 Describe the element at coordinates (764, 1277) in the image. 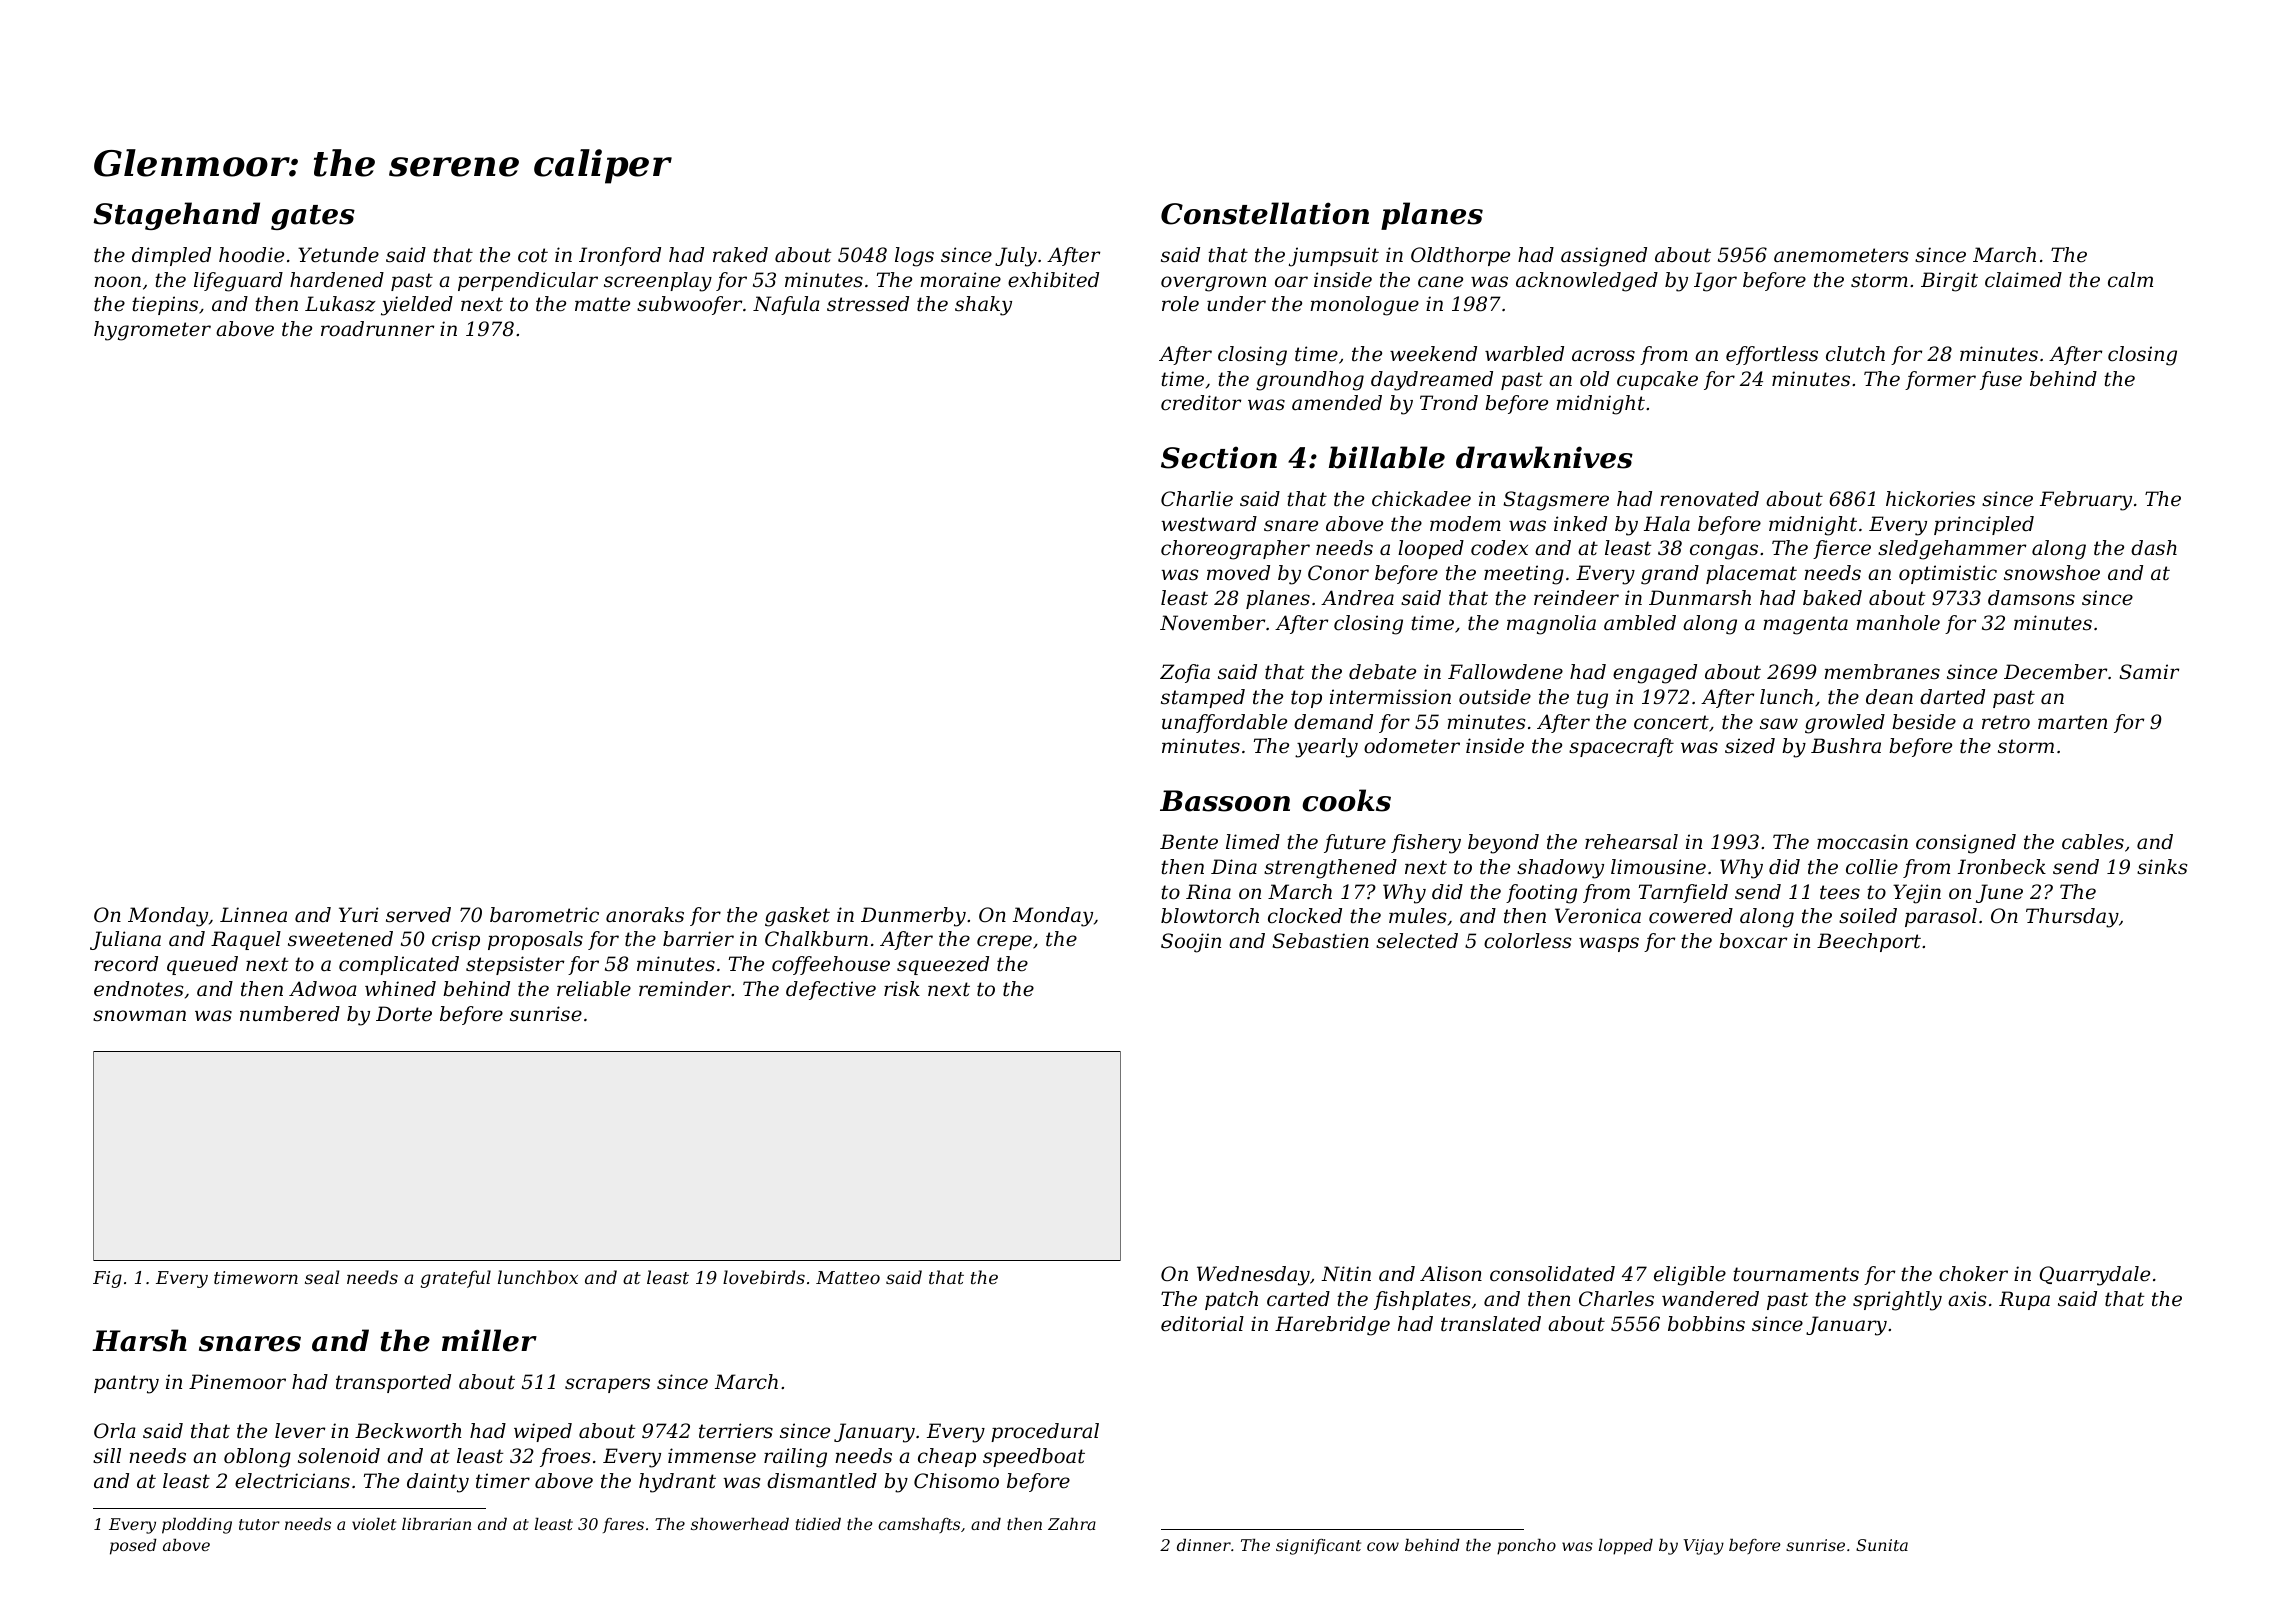

I see `lovebirds` at that location.
